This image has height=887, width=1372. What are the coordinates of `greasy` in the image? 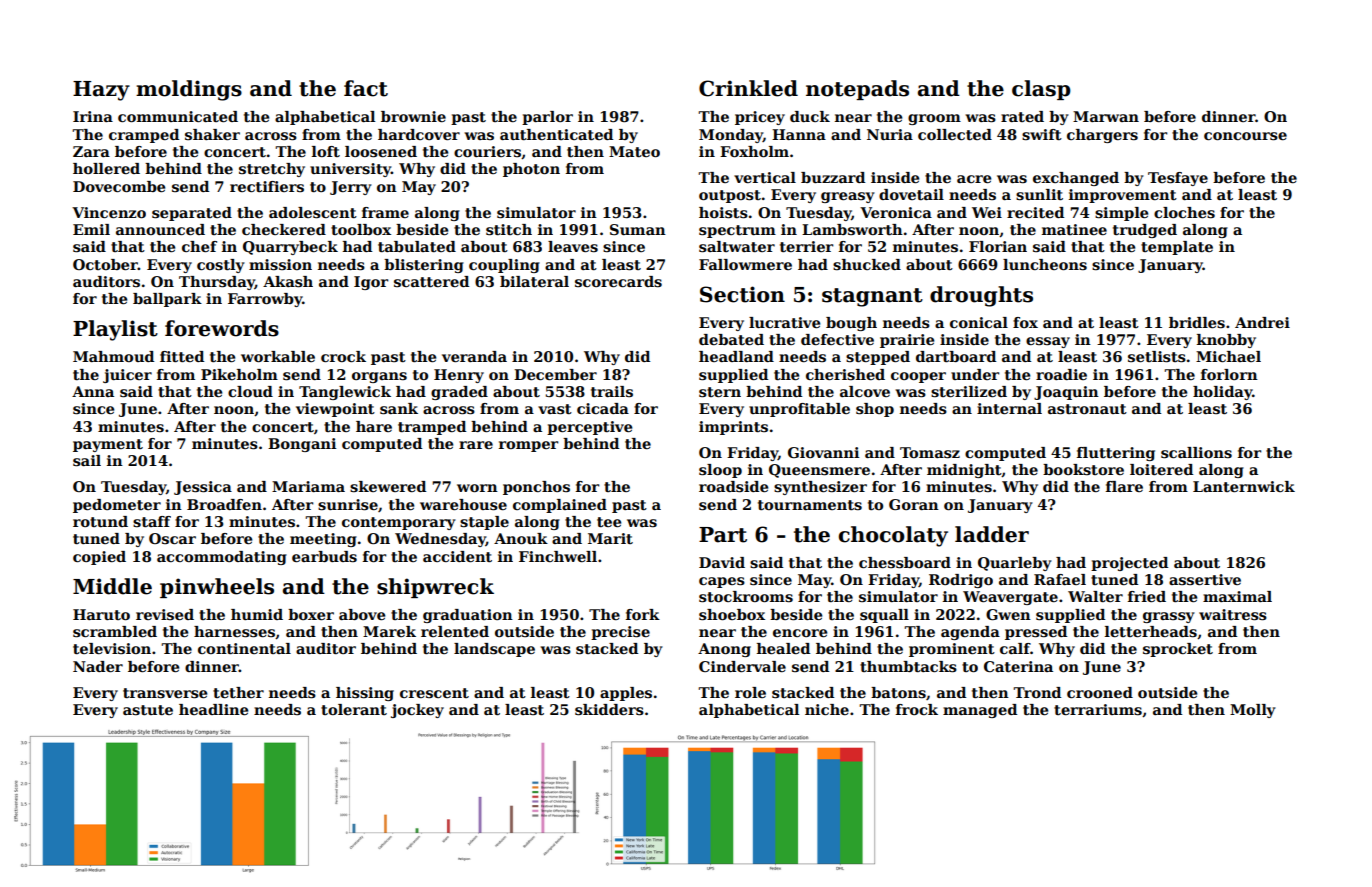 It's located at (848, 197).
